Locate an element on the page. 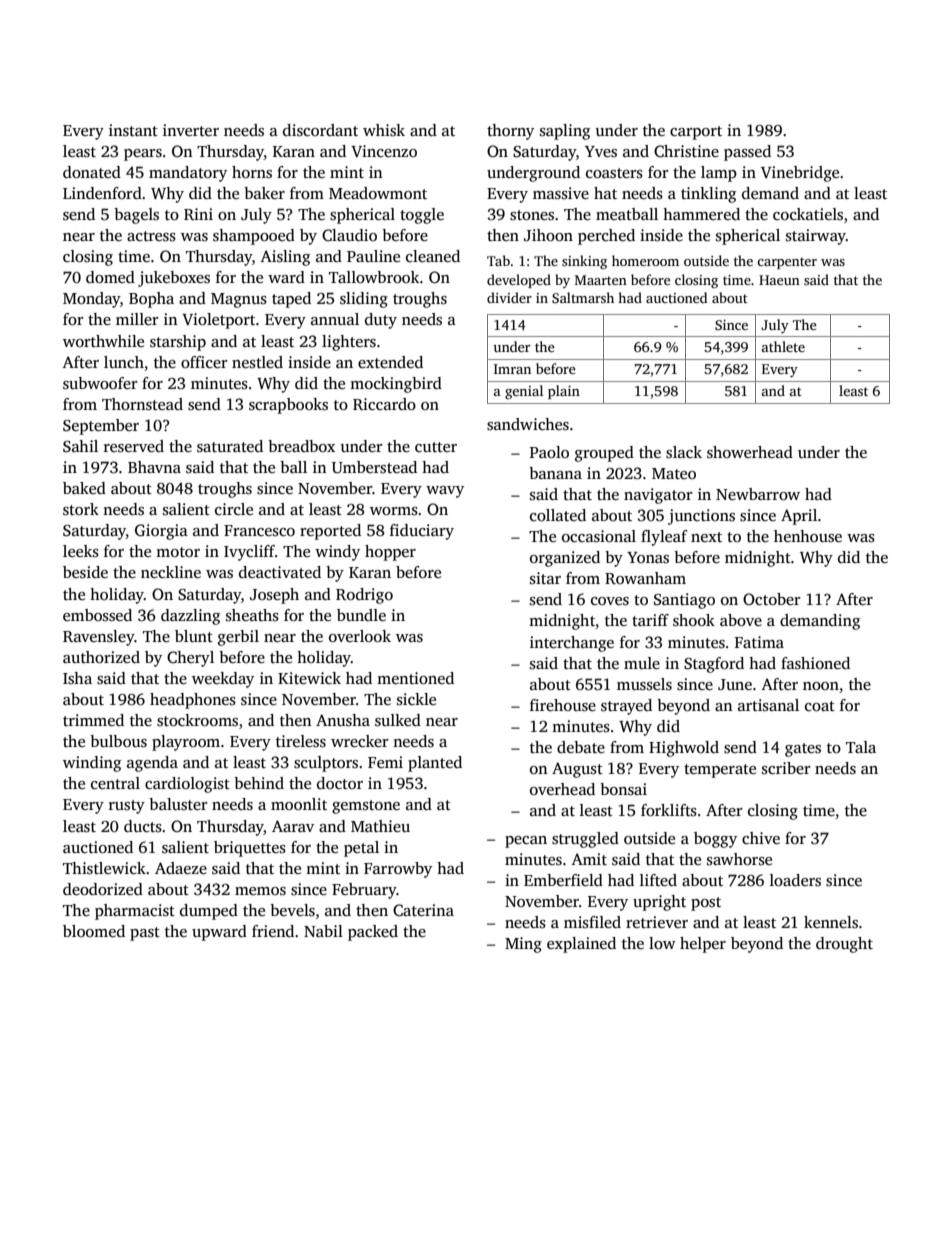 This image has width=952, height=1233. planted is located at coordinates (435, 764).
